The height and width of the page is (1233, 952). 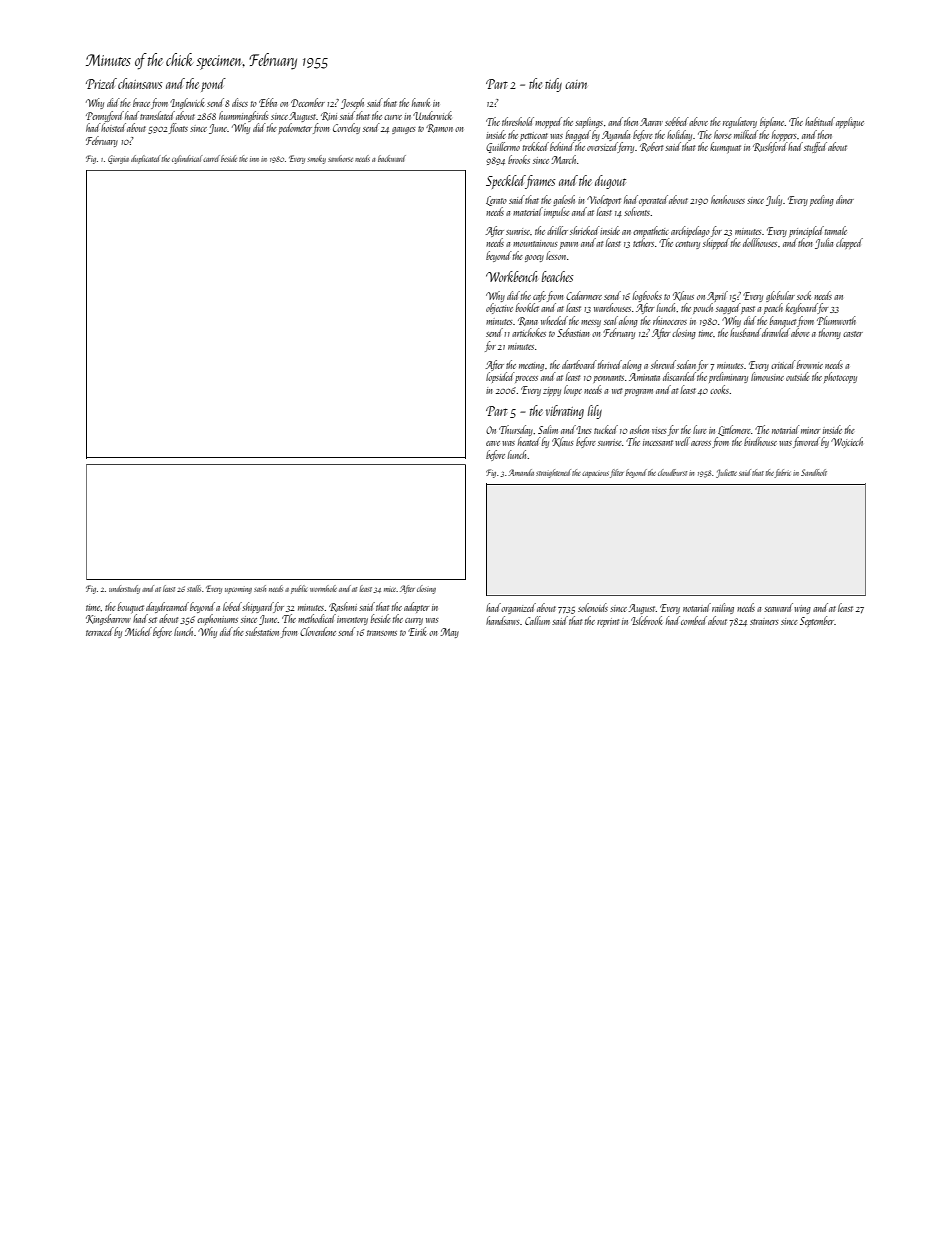 What do you see at coordinates (557, 276) in the page?
I see `beaches` at bounding box center [557, 276].
